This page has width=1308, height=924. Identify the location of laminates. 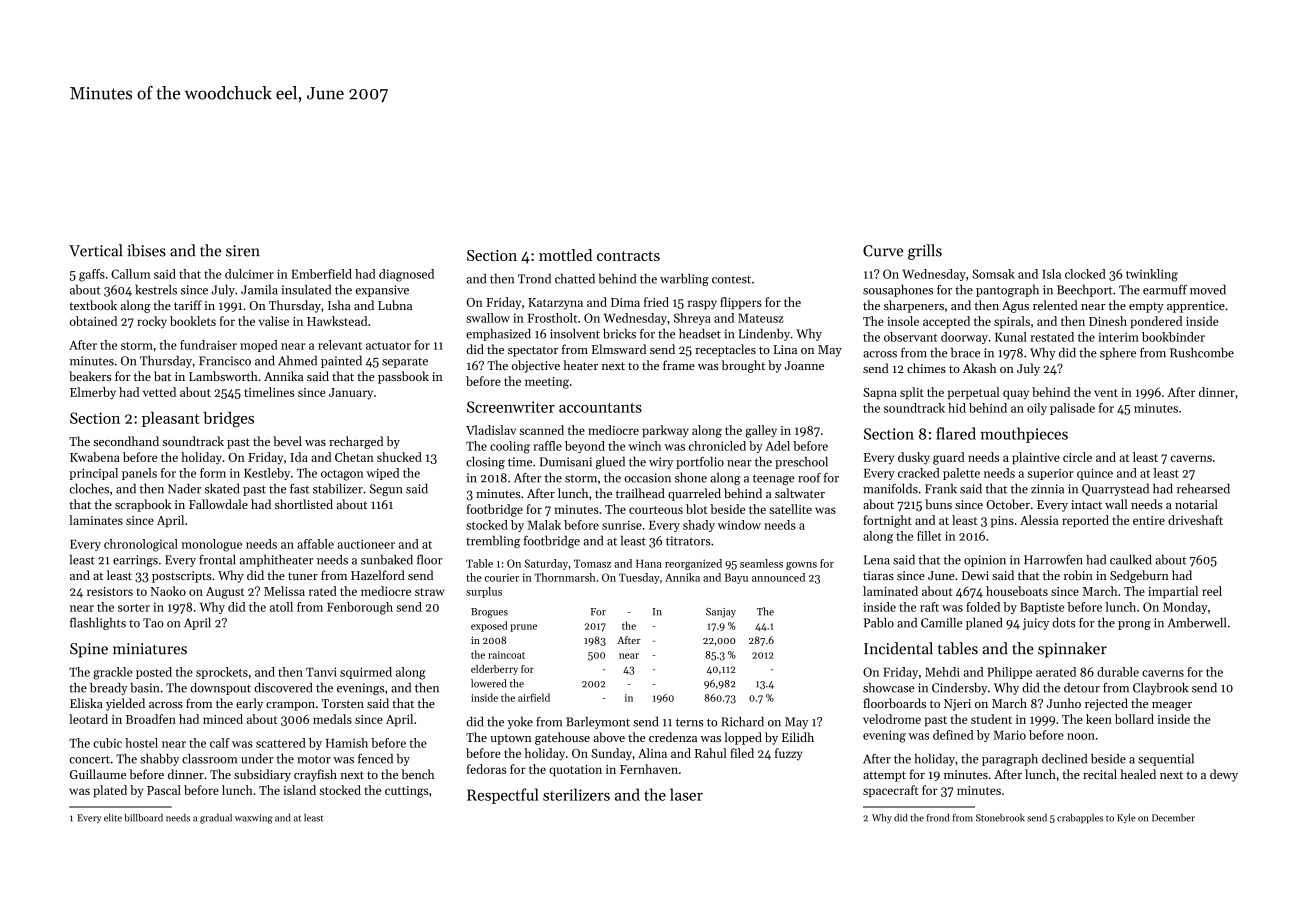
(96, 520).
